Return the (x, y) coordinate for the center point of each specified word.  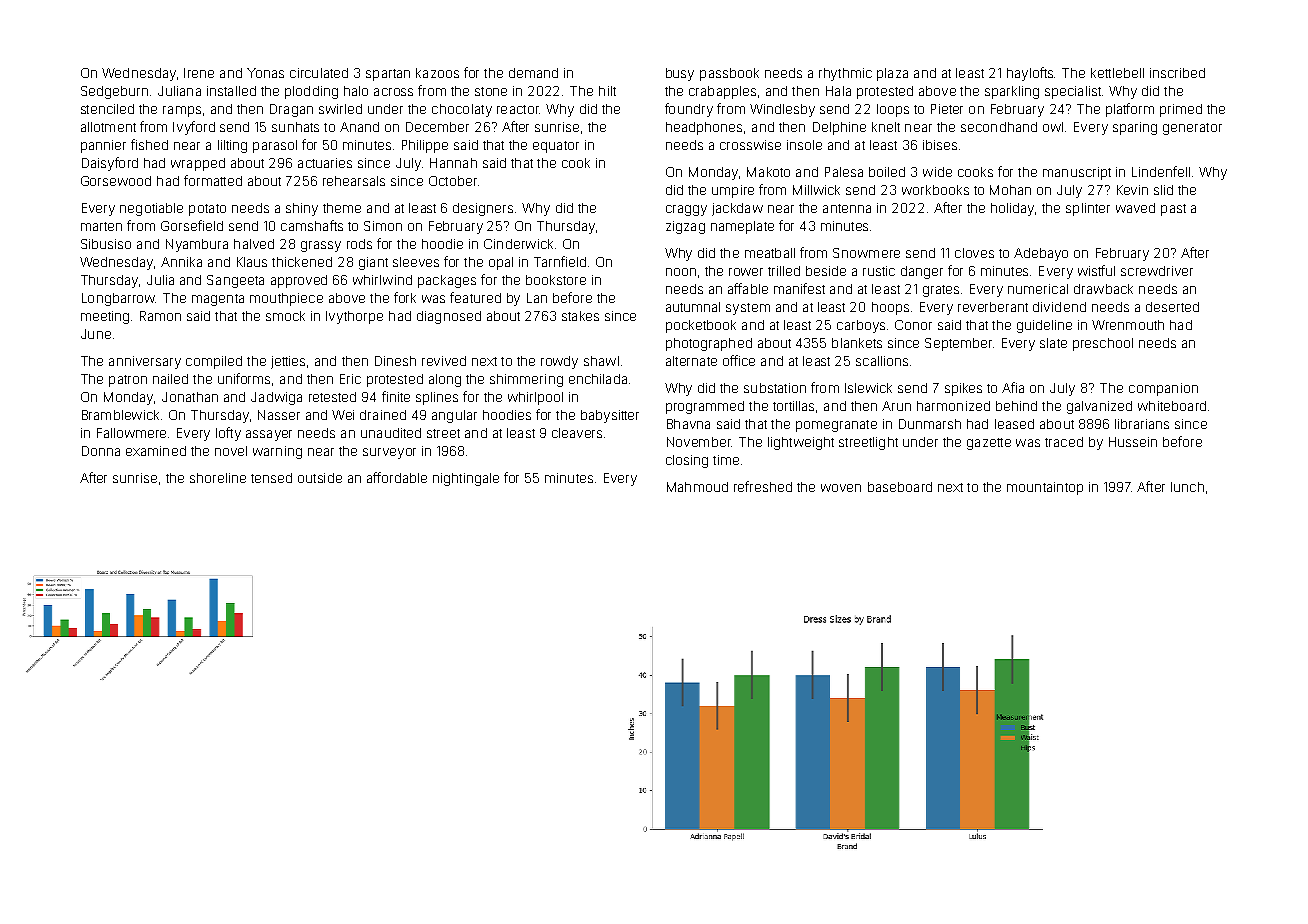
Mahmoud (697, 487)
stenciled (107, 109)
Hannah (453, 163)
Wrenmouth (1128, 325)
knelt (886, 127)
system (748, 309)
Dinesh (395, 361)
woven (841, 488)
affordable (397, 477)
